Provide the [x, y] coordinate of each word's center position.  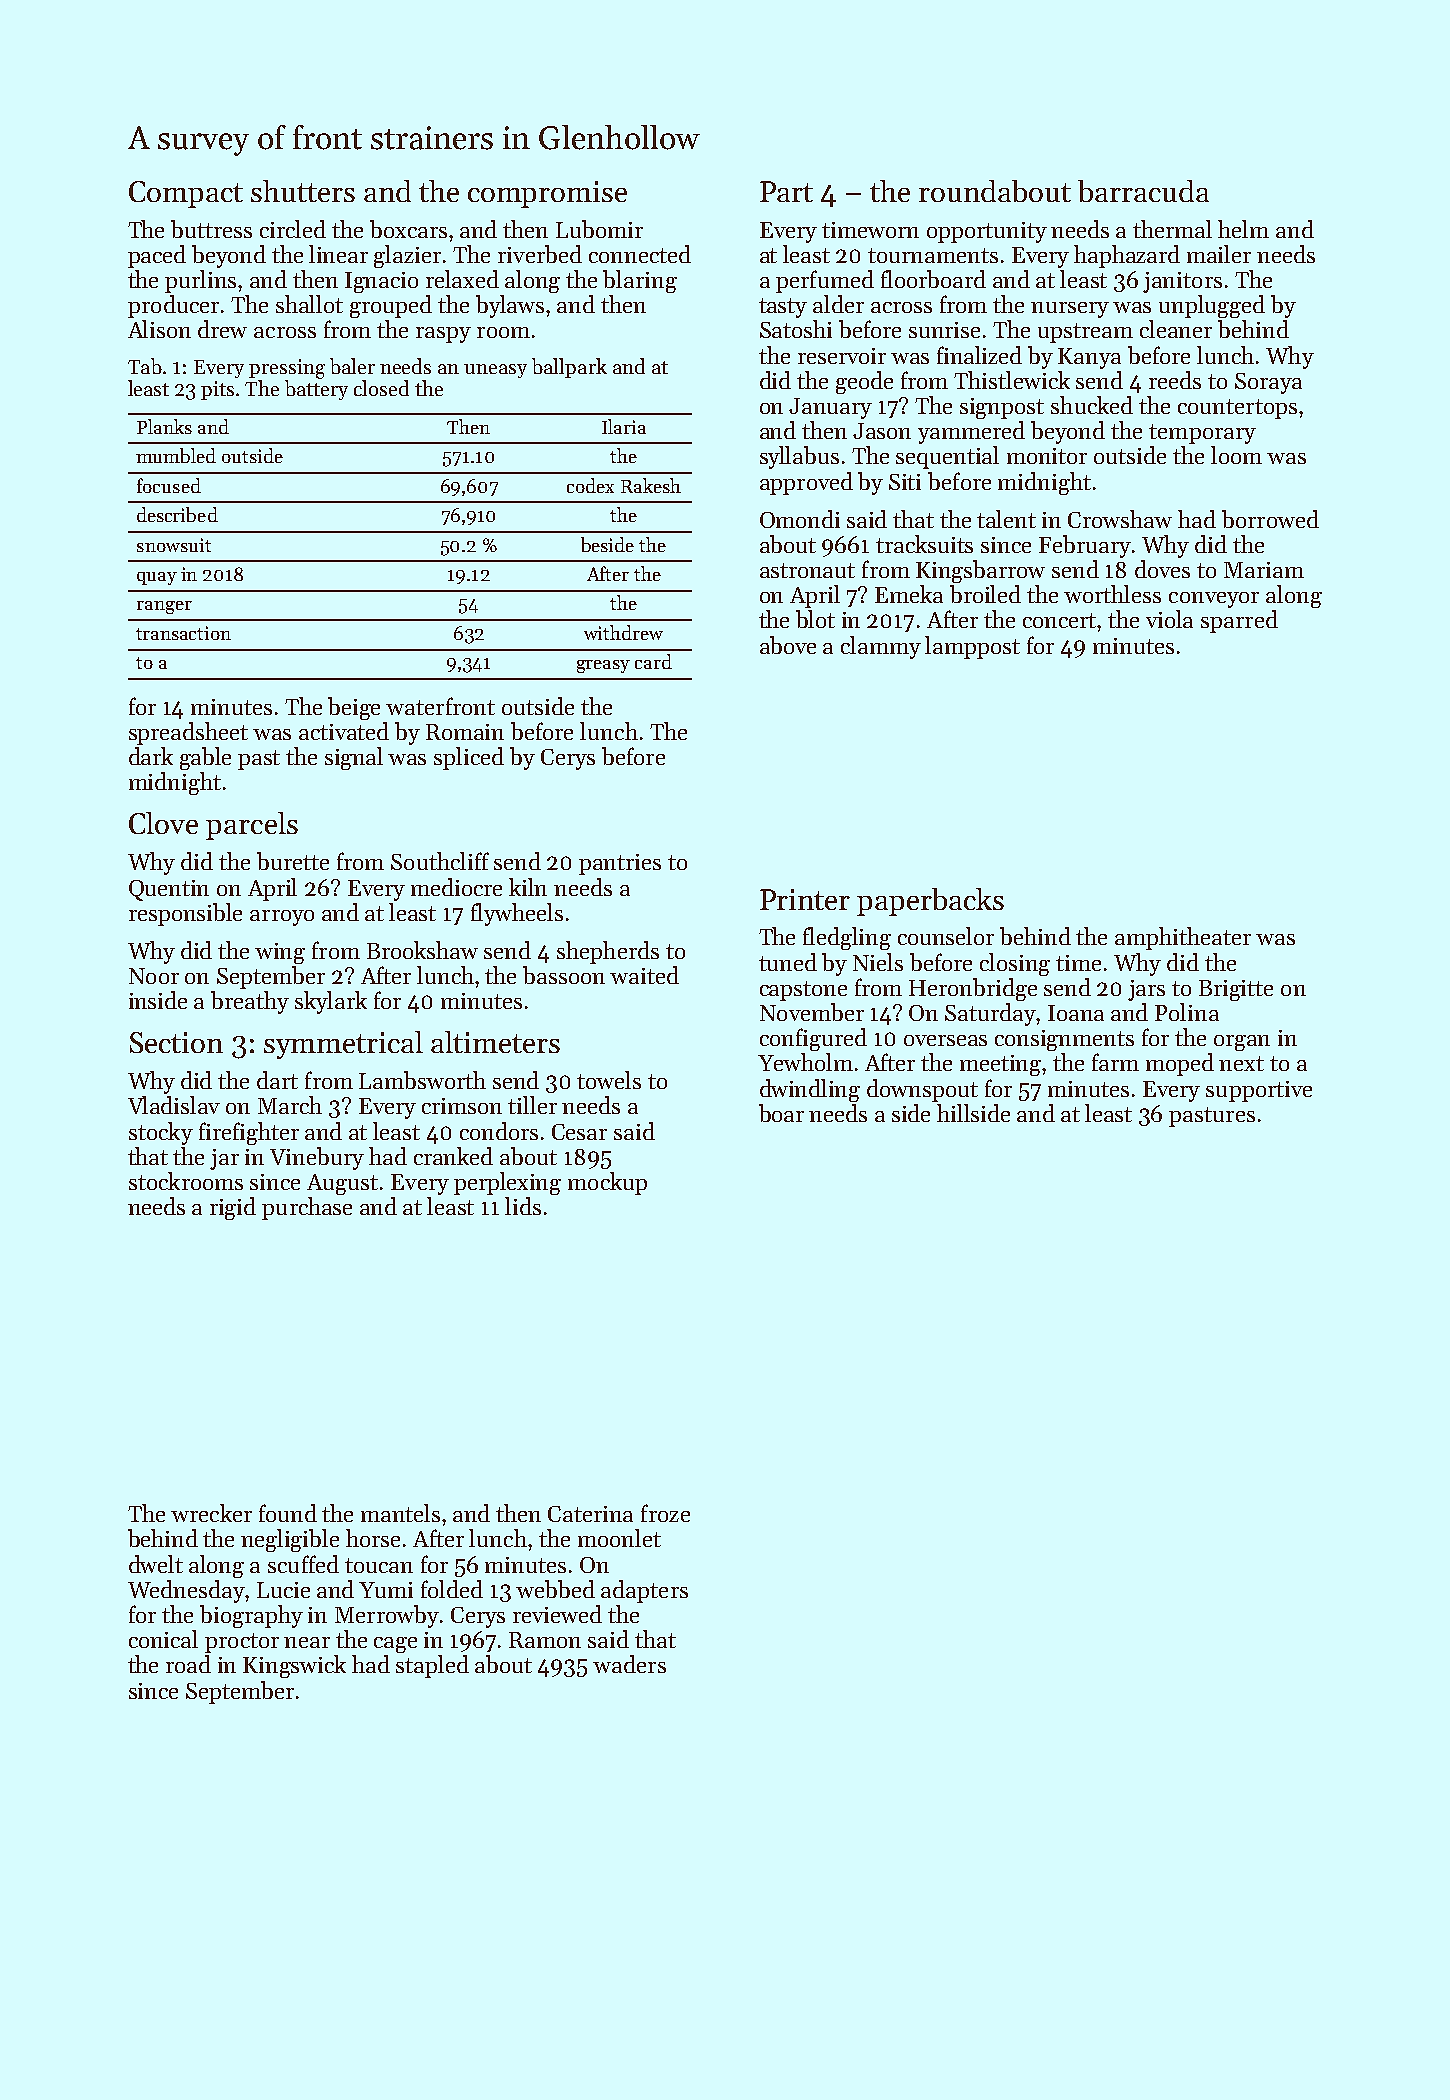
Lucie [283, 1590]
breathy [250, 1002]
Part [786, 191]
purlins [200, 281]
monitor [1047, 456]
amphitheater [1183, 938]
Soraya [1268, 383]
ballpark [569, 368]
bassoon [564, 975]
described [177, 514]
